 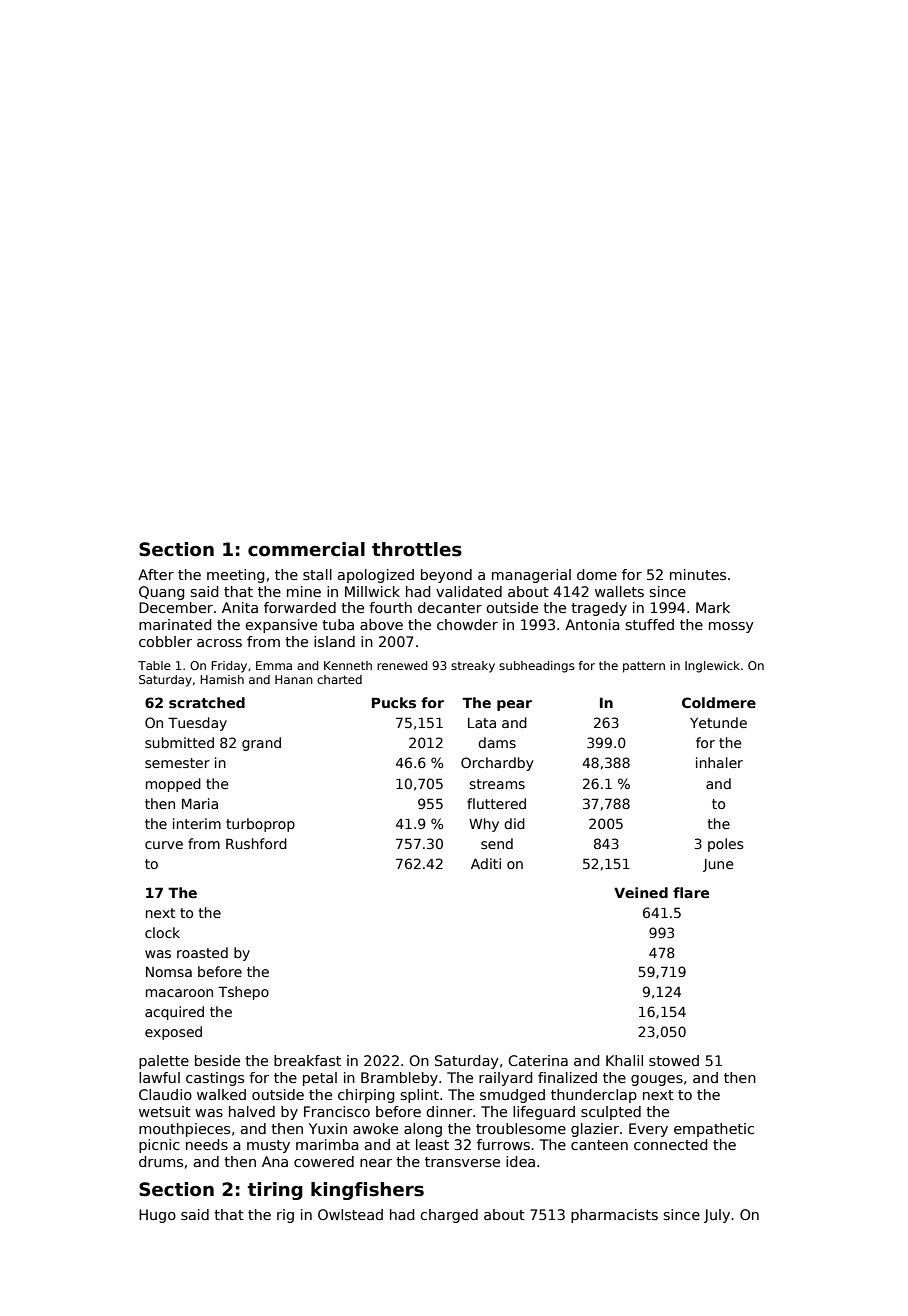 What do you see at coordinates (597, 574) in the page?
I see `dome` at bounding box center [597, 574].
